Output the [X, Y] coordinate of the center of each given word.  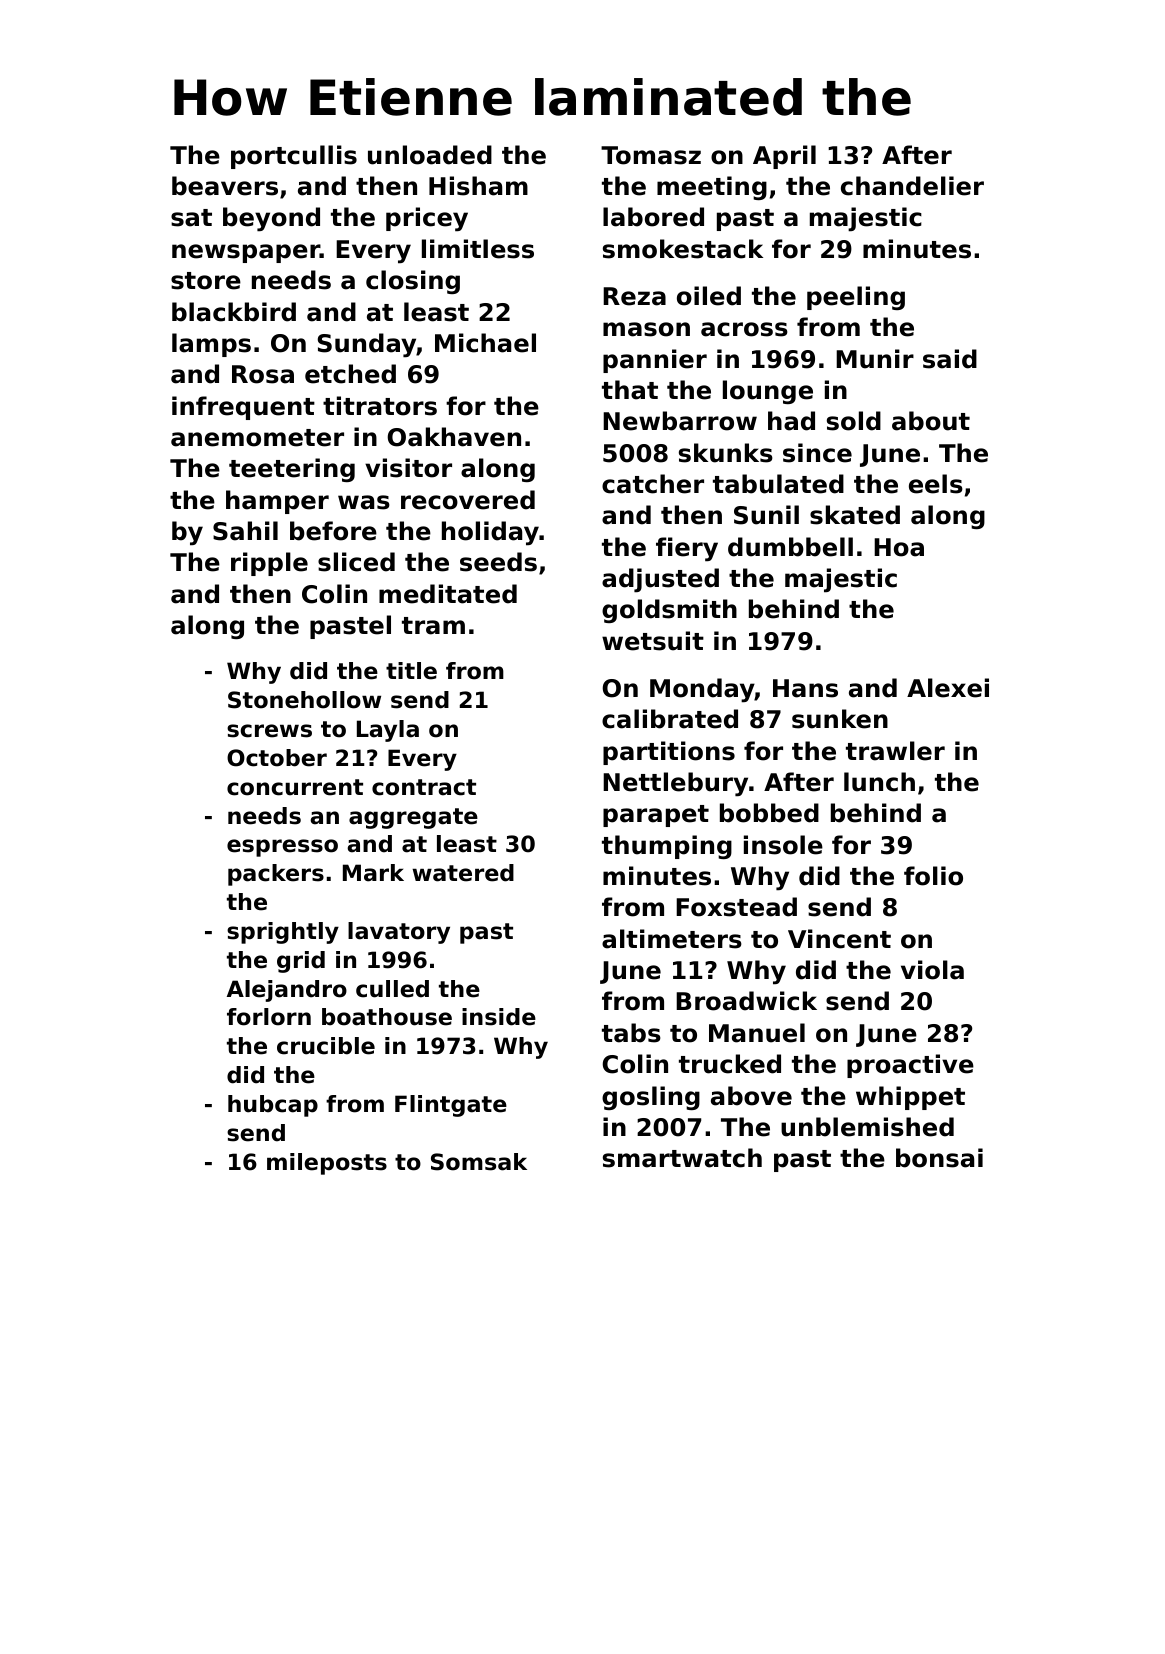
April [784, 157]
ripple [269, 564]
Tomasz [651, 155]
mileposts [327, 1164]
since [817, 453]
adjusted [660, 580]
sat [191, 218]
